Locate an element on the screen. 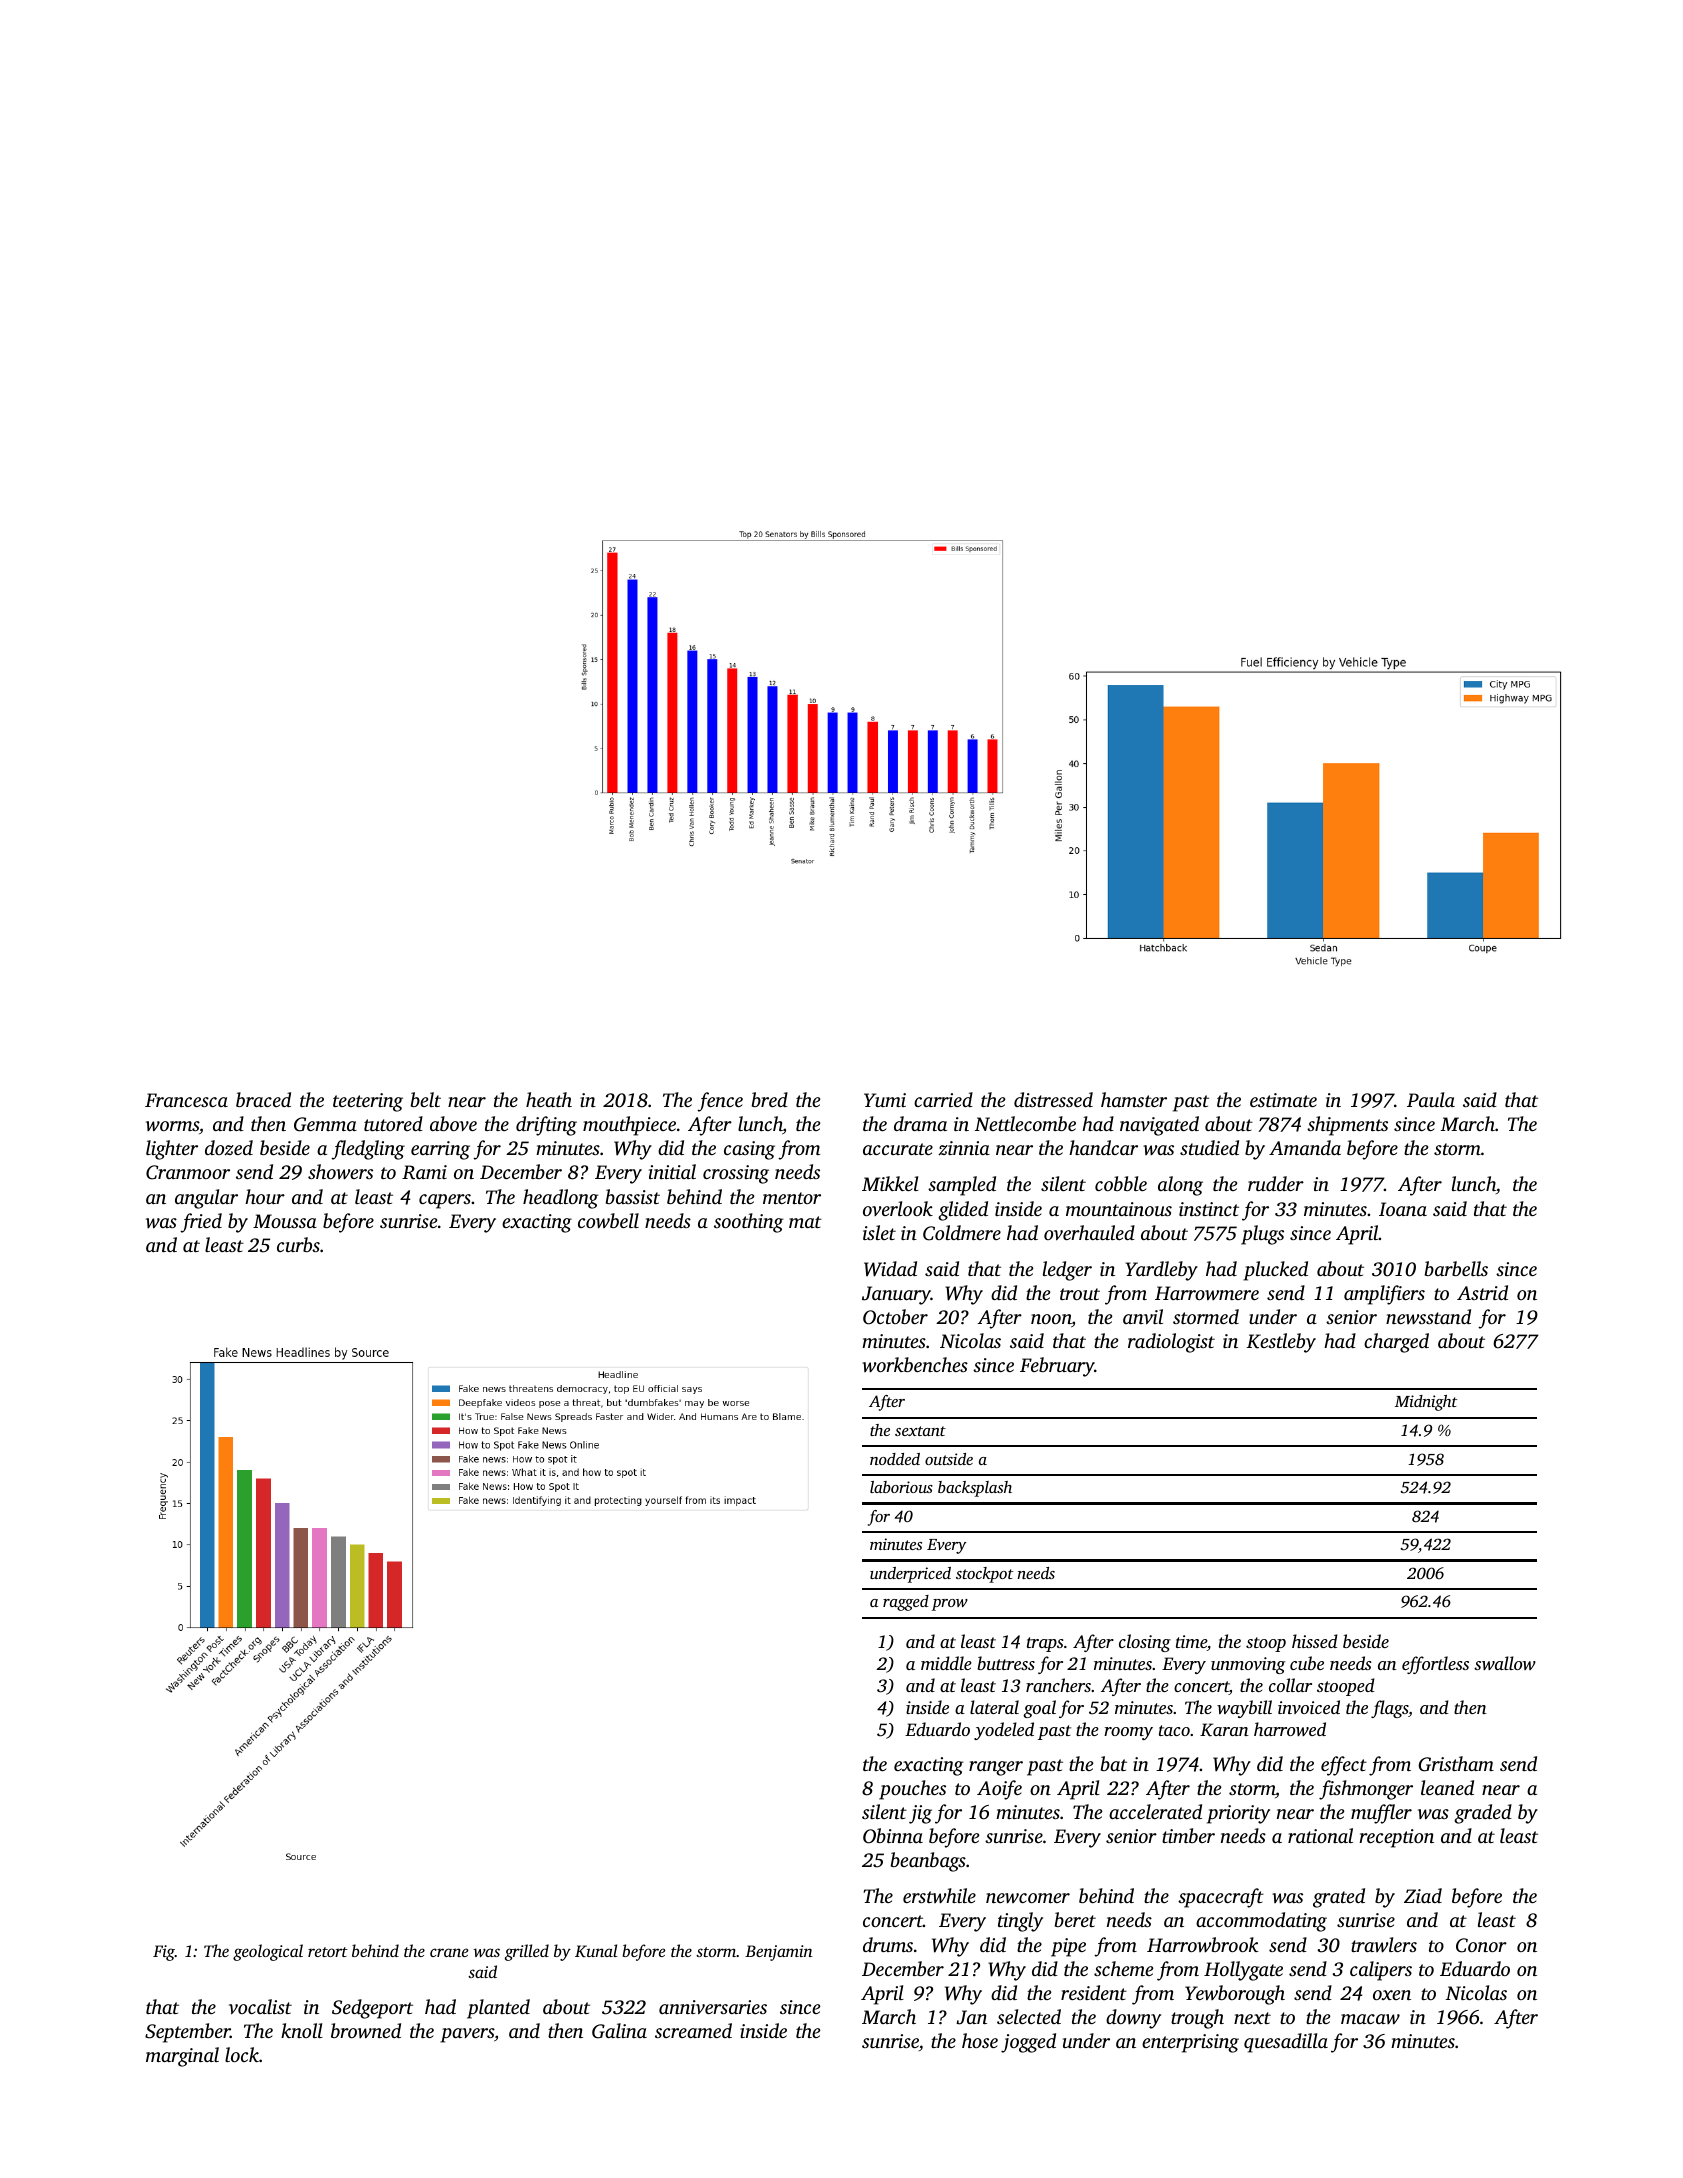  workbenches is located at coordinates (915, 1364).
